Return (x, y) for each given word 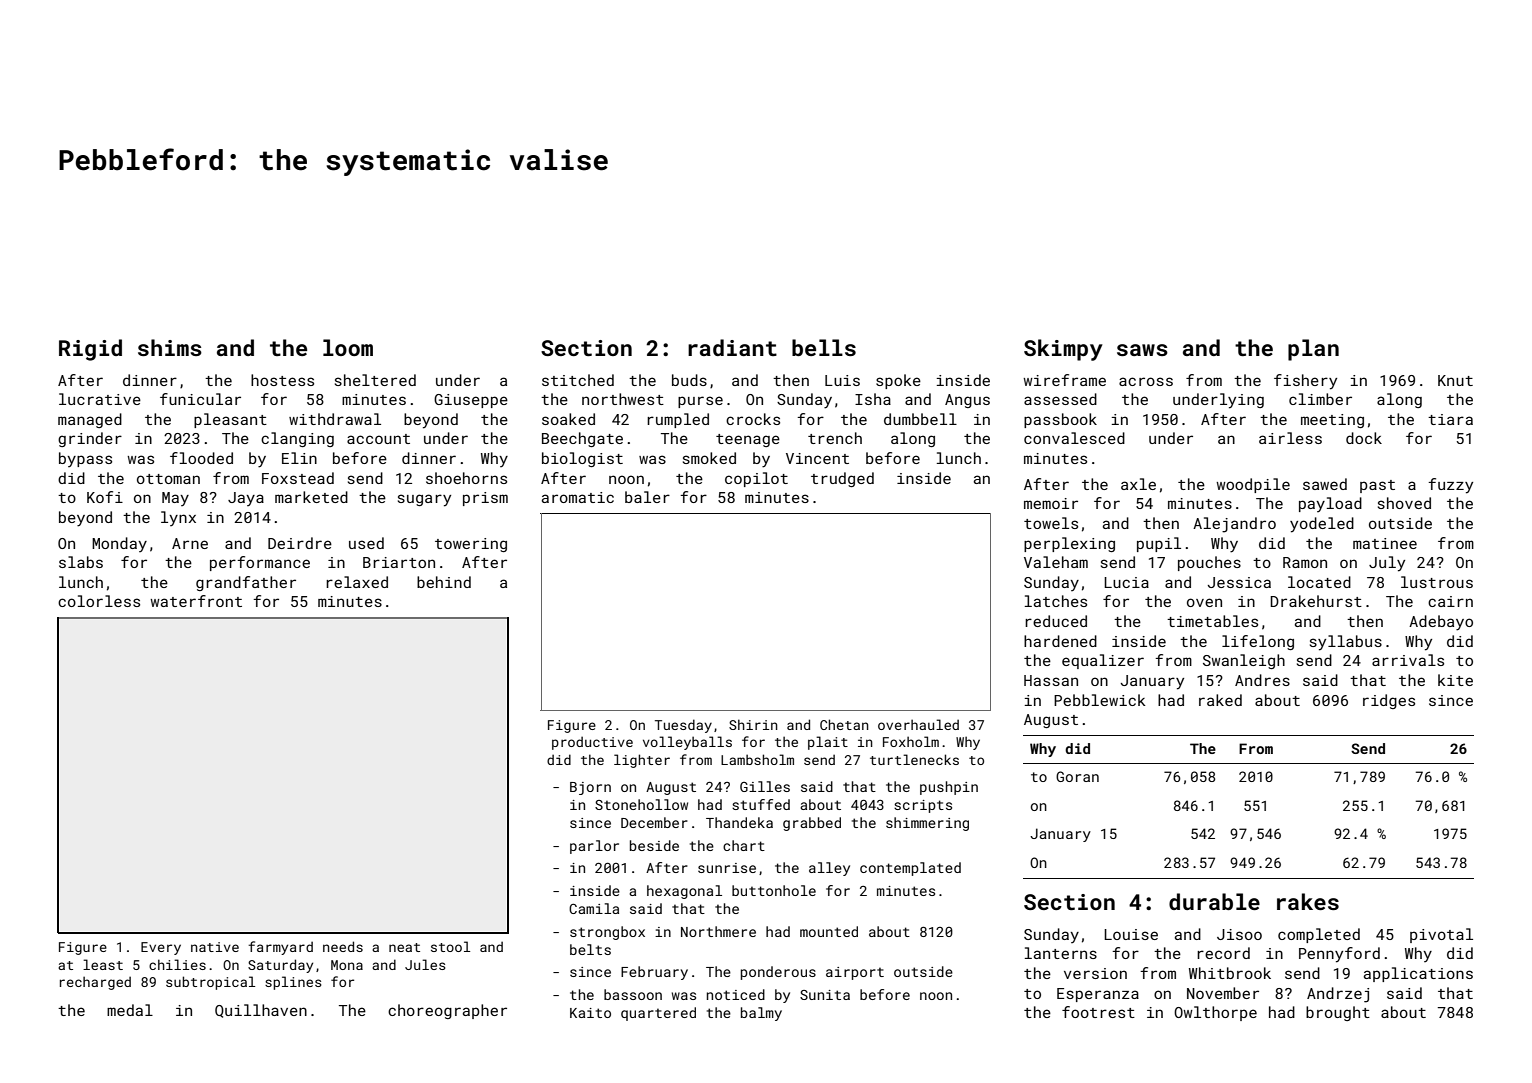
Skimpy (1063, 350)
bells (824, 347)
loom (348, 347)
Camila (594, 908)
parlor (594, 847)
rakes (1308, 901)
